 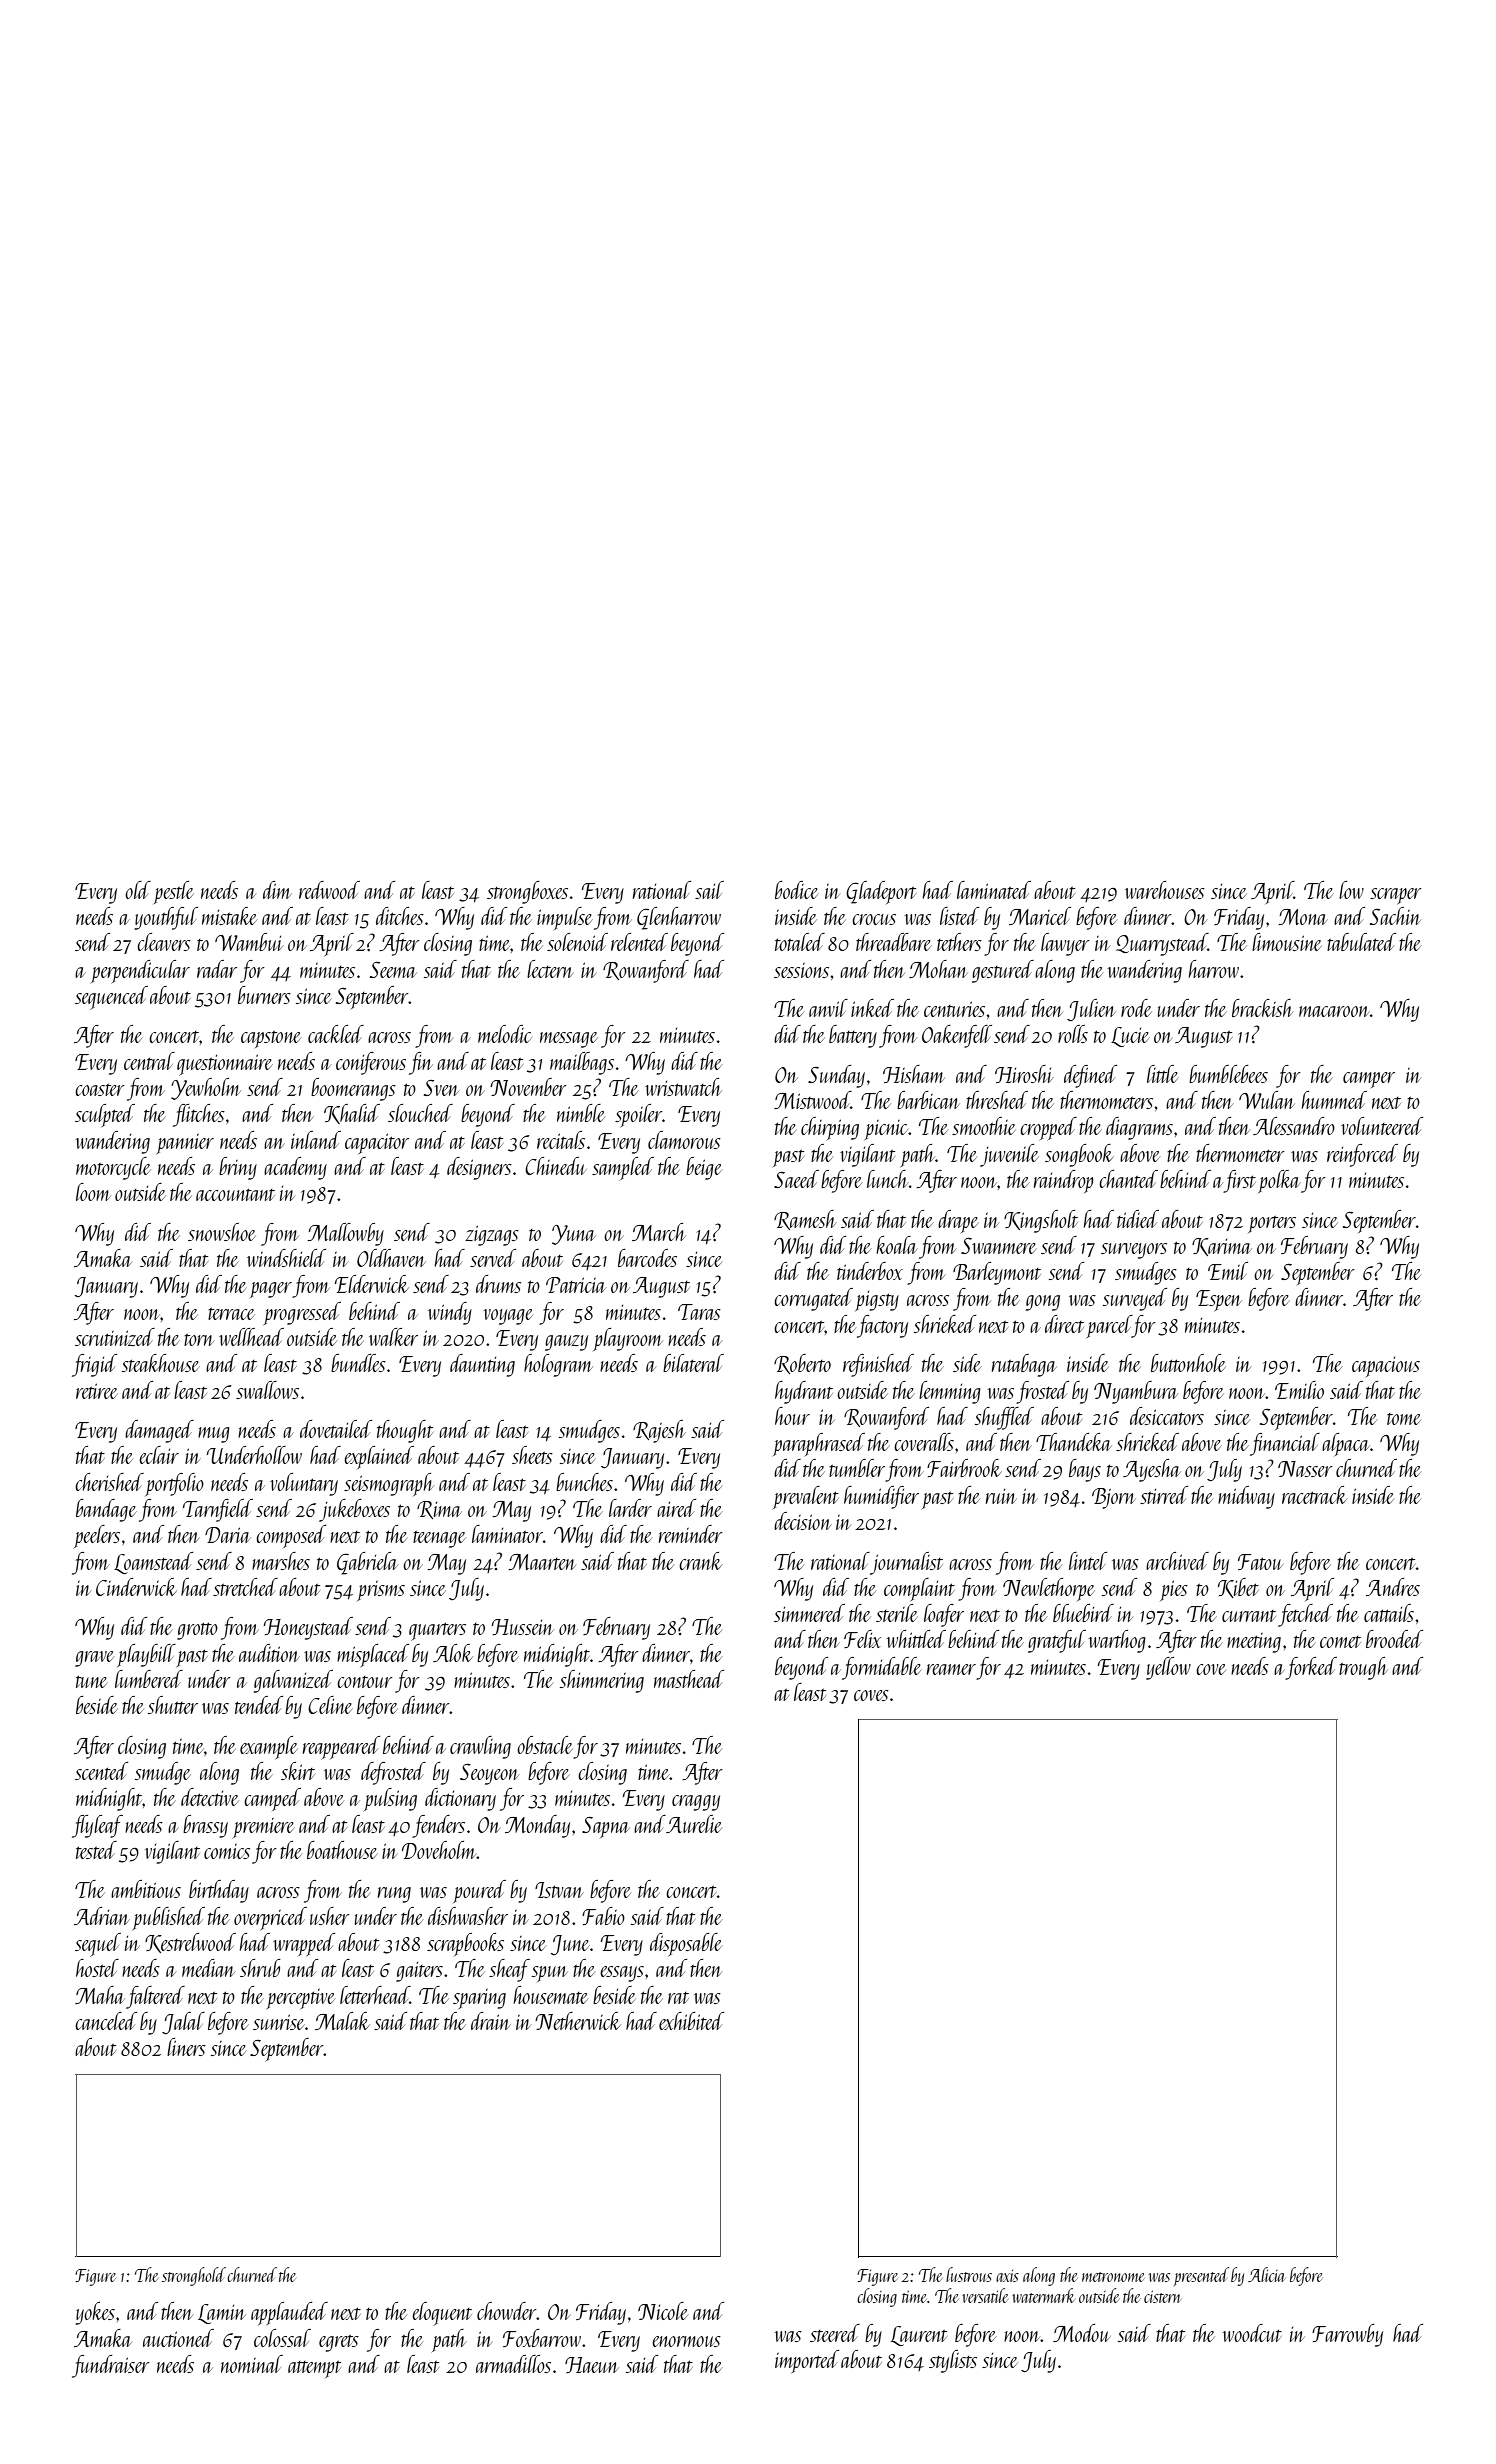 What do you see at coordinates (92, 1682) in the screenshot?
I see `tune` at bounding box center [92, 1682].
